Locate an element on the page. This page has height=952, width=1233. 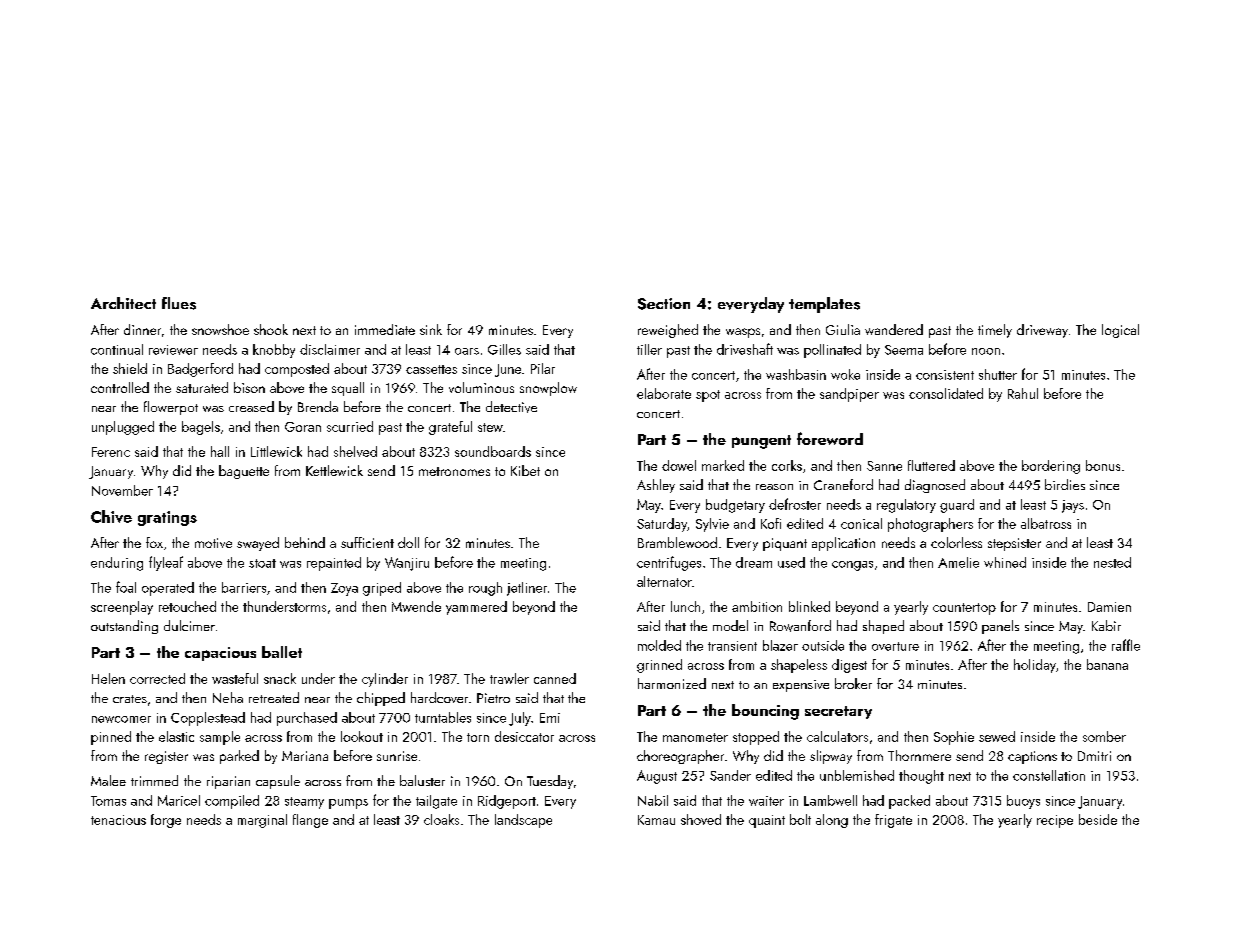
countertop is located at coordinates (964, 609).
